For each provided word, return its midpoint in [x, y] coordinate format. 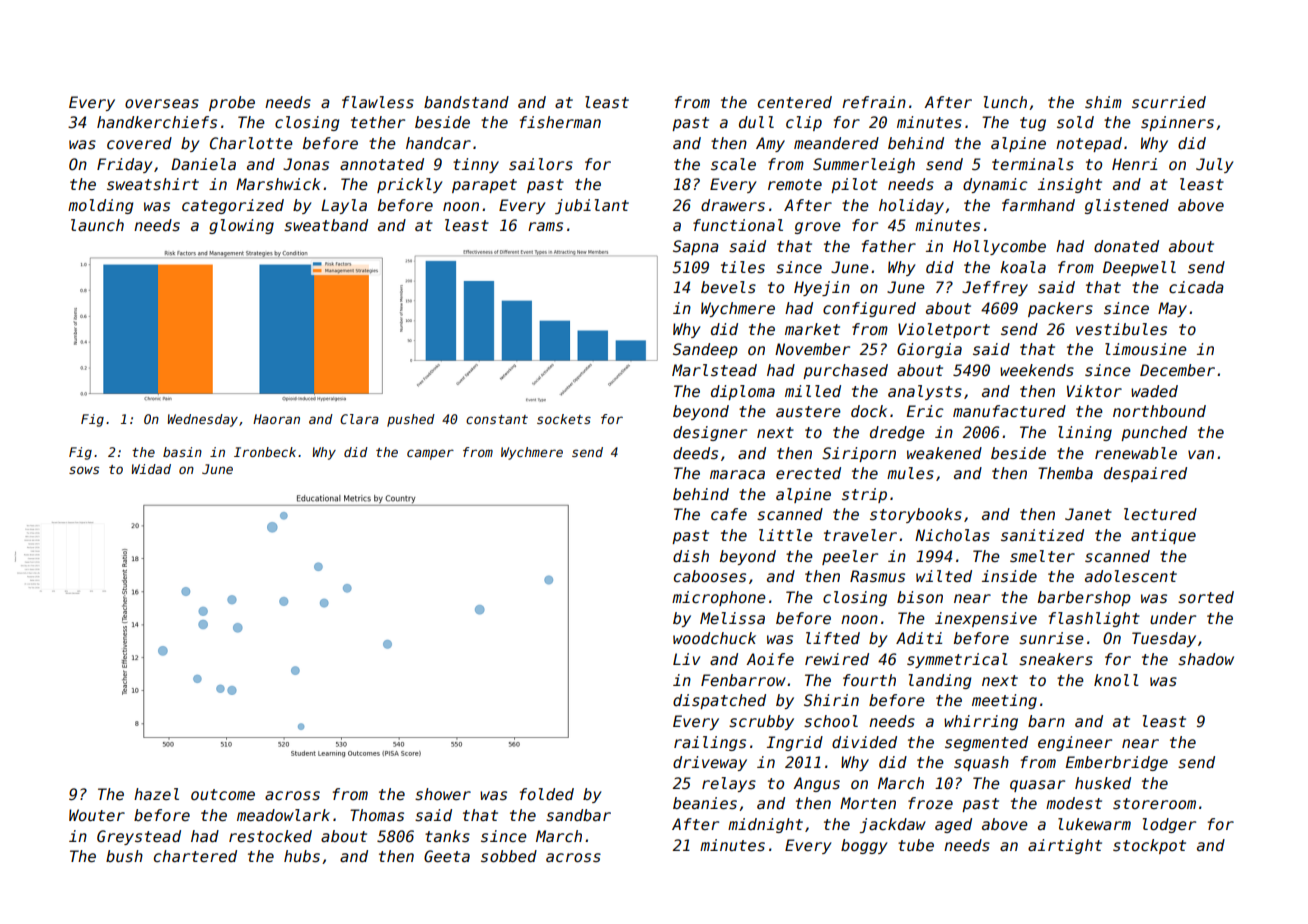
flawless [378, 102]
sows [84, 470]
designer [710, 433]
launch [97, 225]
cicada [1196, 287]
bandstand [466, 102]
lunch [1005, 102]
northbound [1159, 411]
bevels [728, 287]
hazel [156, 794]
